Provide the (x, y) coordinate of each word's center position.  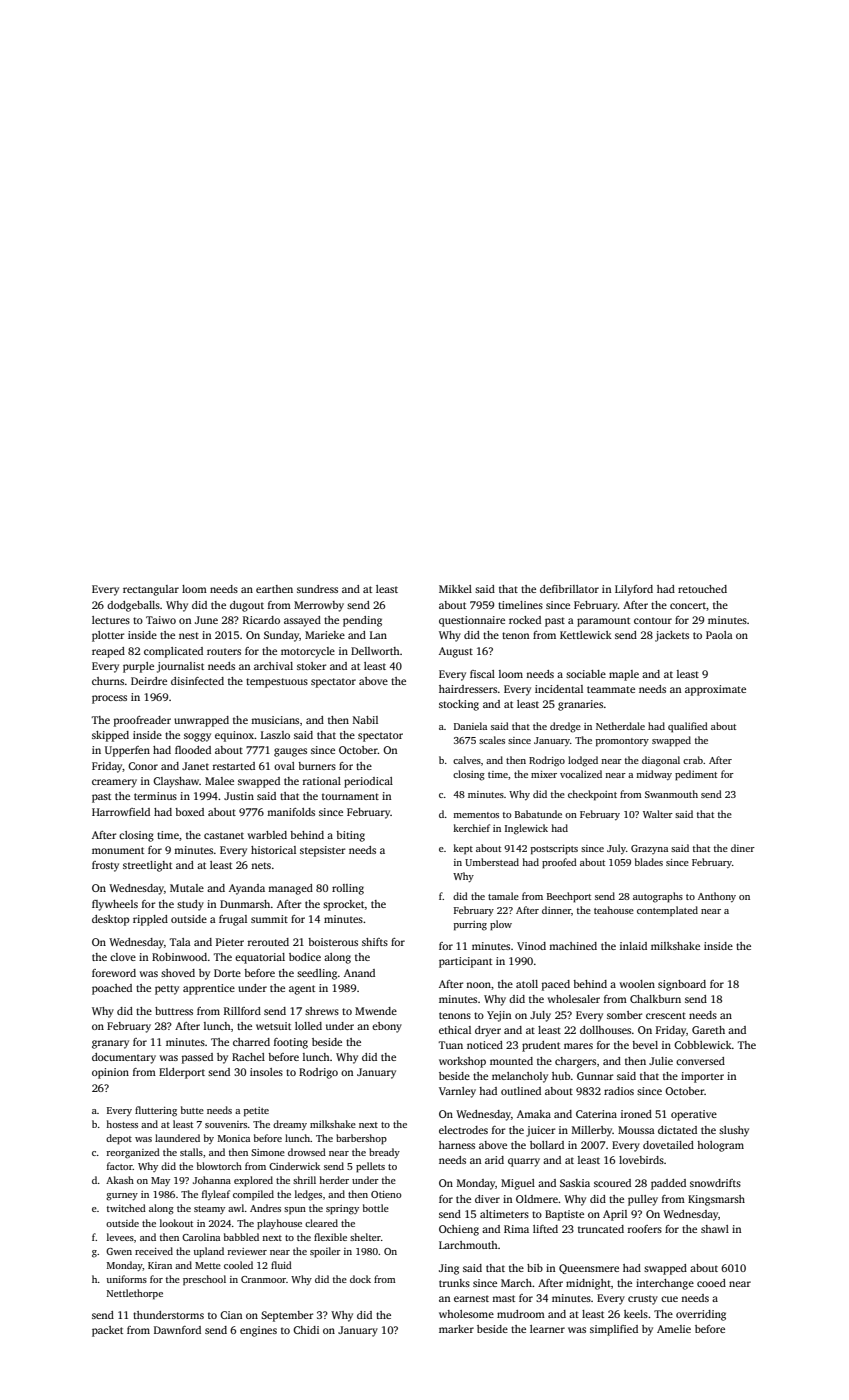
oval (284, 766)
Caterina (596, 1114)
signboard (682, 985)
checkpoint (592, 795)
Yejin (499, 1016)
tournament (350, 796)
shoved (178, 973)
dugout (247, 606)
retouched (702, 589)
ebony (387, 1027)
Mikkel (455, 589)
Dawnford (177, 1330)
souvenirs (226, 1124)
